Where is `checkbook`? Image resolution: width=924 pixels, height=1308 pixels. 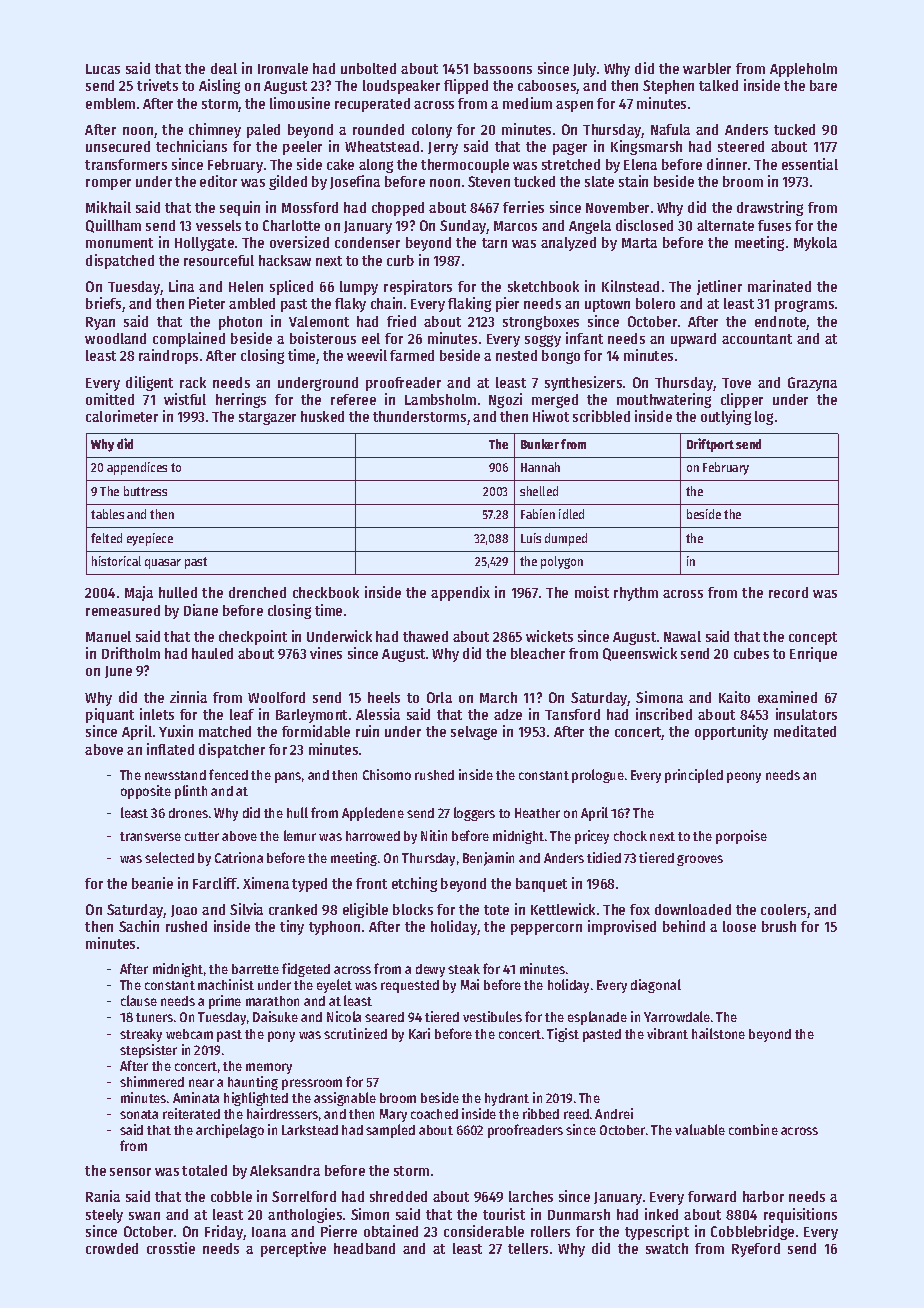
checkbook is located at coordinates (326, 592).
